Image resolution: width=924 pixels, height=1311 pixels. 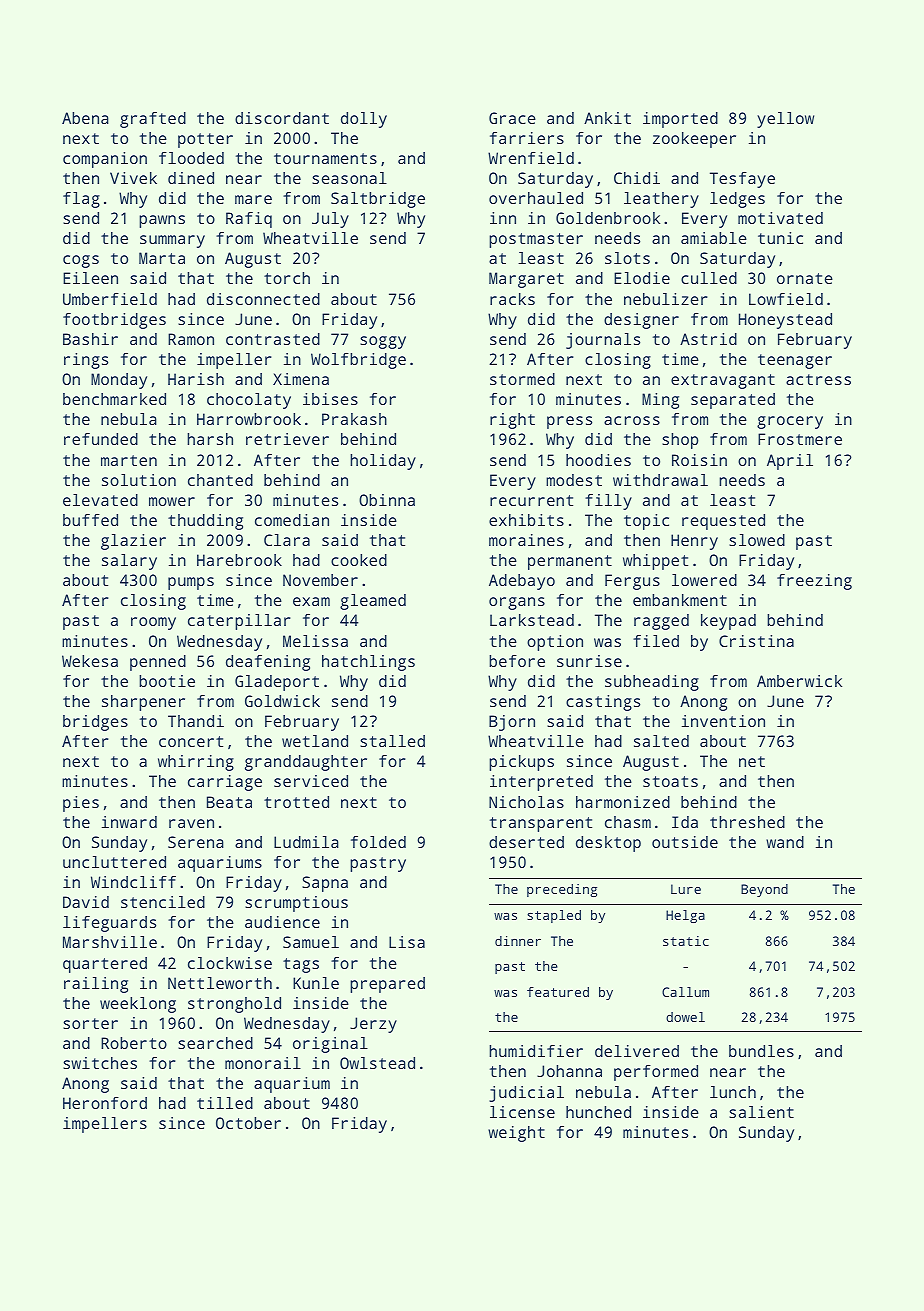 What do you see at coordinates (761, 1112) in the document?
I see `salient` at bounding box center [761, 1112].
